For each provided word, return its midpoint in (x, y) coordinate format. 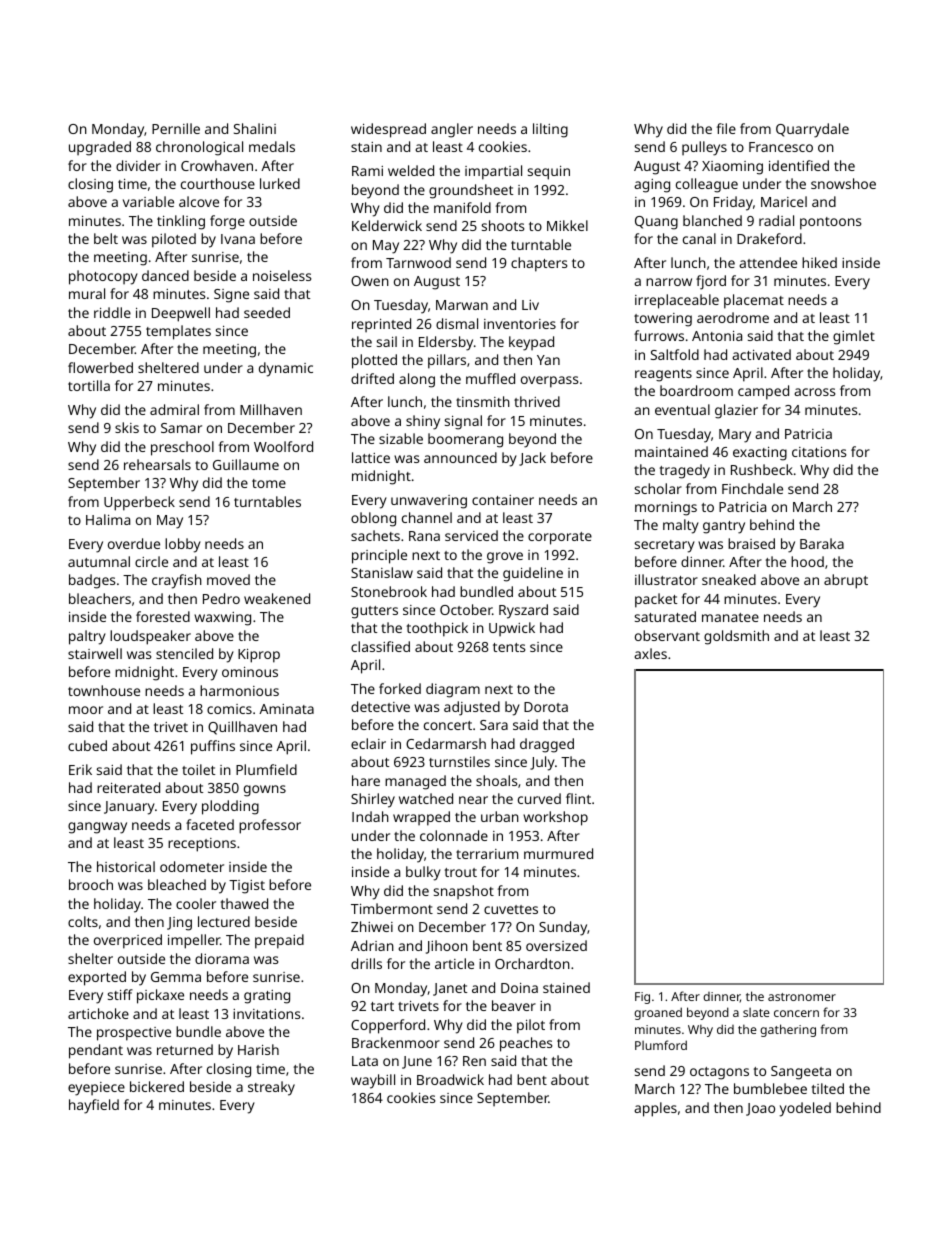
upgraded (100, 148)
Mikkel (567, 225)
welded (411, 170)
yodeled (805, 1109)
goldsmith (736, 637)
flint (578, 798)
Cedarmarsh (446, 743)
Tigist (247, 887)
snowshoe (843, 183)
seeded (267, 312)
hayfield (94, 1106)
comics (229, 709)
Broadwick (450, 1079)
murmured (558, 853)
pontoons (831, 223)
